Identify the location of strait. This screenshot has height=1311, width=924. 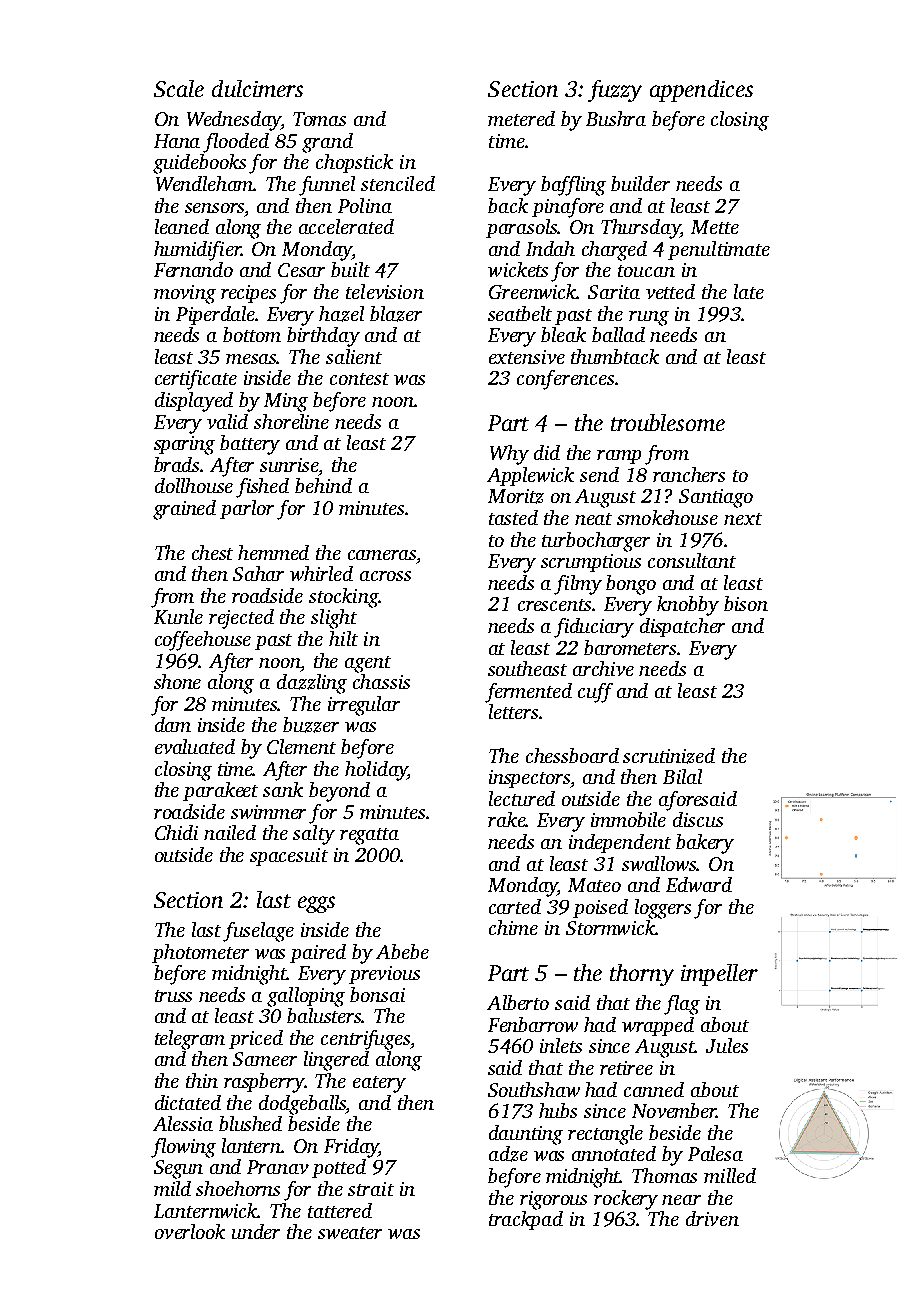
(371, 1189).
